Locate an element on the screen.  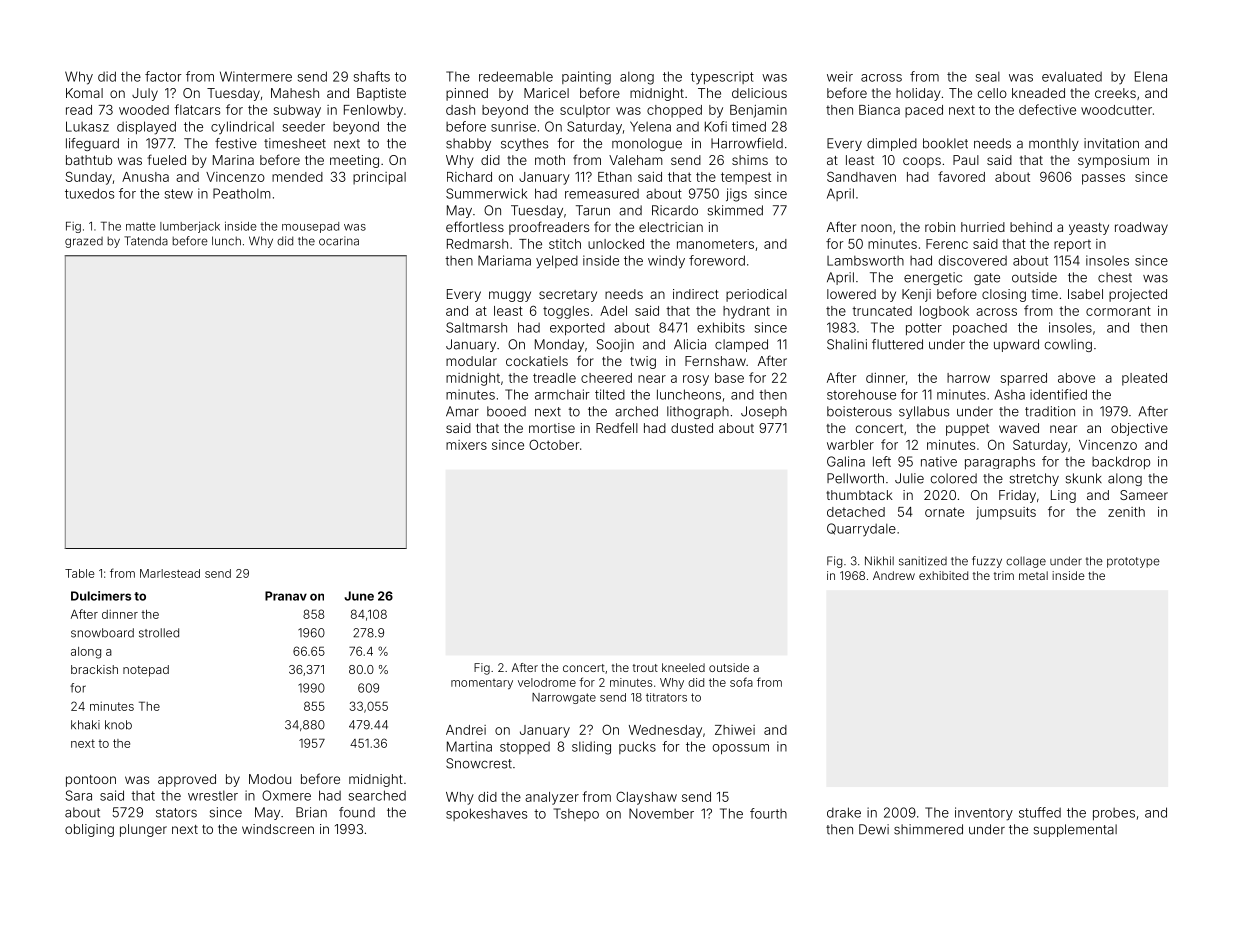
passes is located at coordinates (1103, 179).
